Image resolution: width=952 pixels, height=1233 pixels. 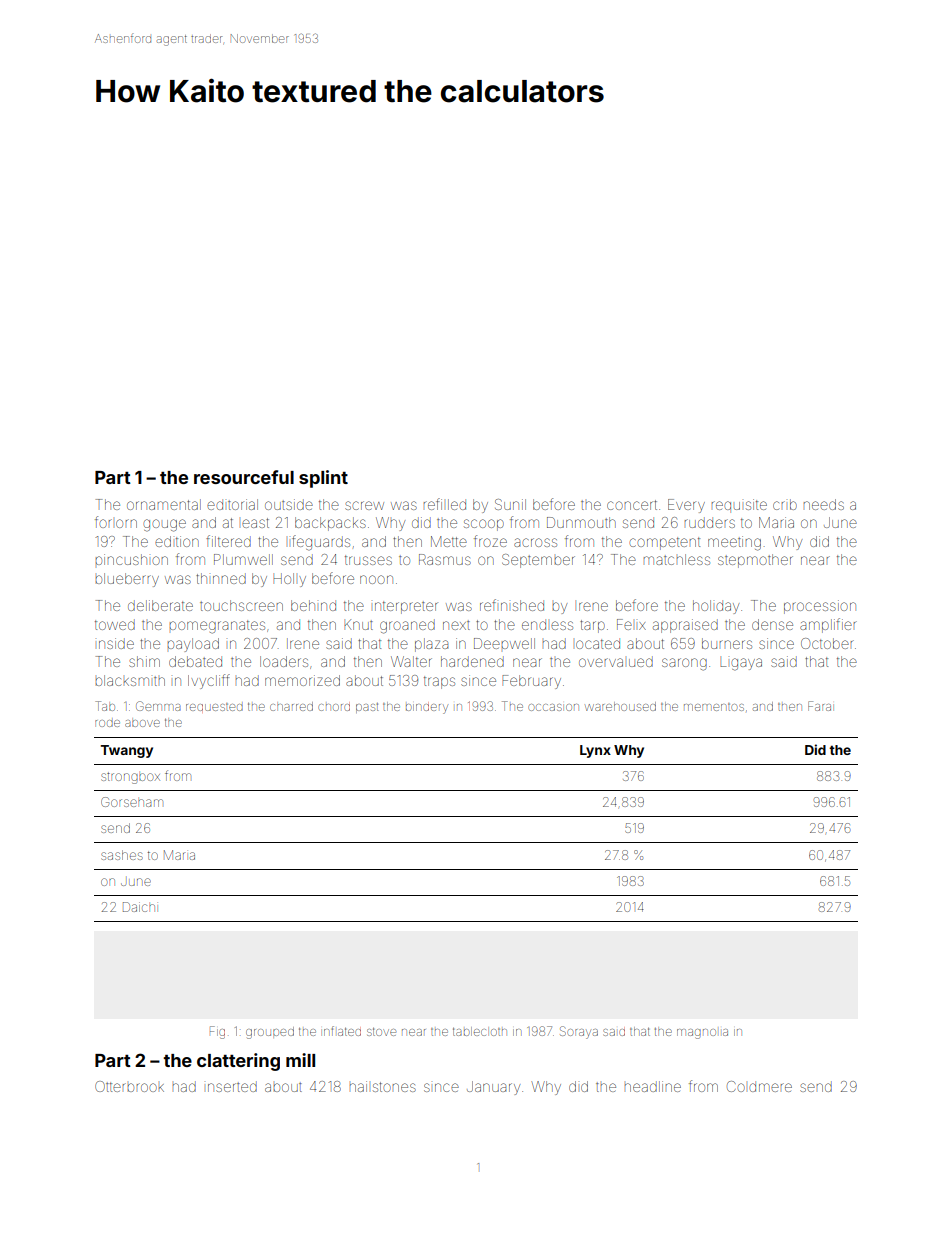 What do you see at coordinates (702, 1034) in the screenshot?
I see `magnolia` at bounding box center [702, 1034].
